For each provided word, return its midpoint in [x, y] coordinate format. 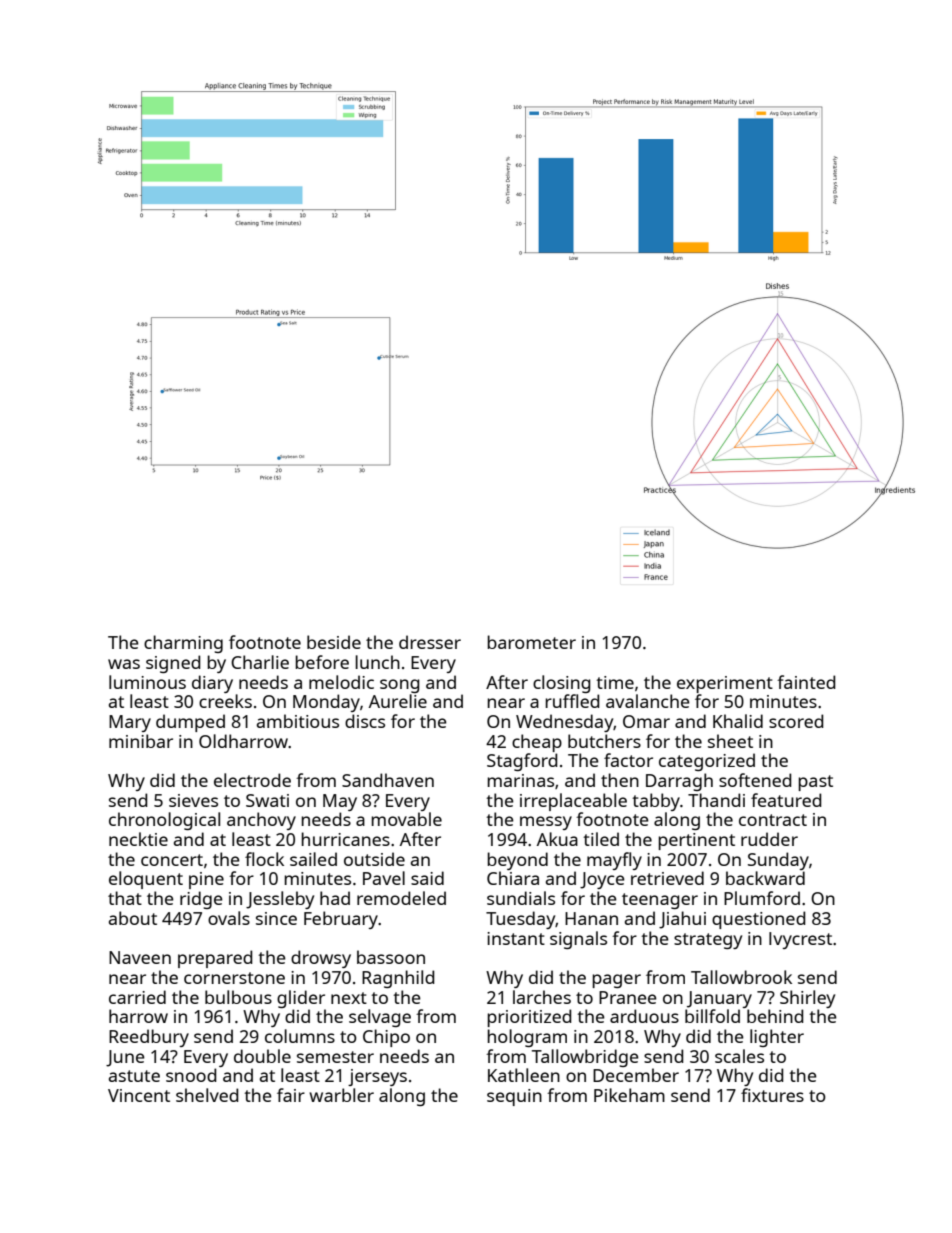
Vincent [139, 1095]
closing [562, 684]
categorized [707, 762]
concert [172, 860]
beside [334, 642]
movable [406, 819]
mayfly [614, 861]
